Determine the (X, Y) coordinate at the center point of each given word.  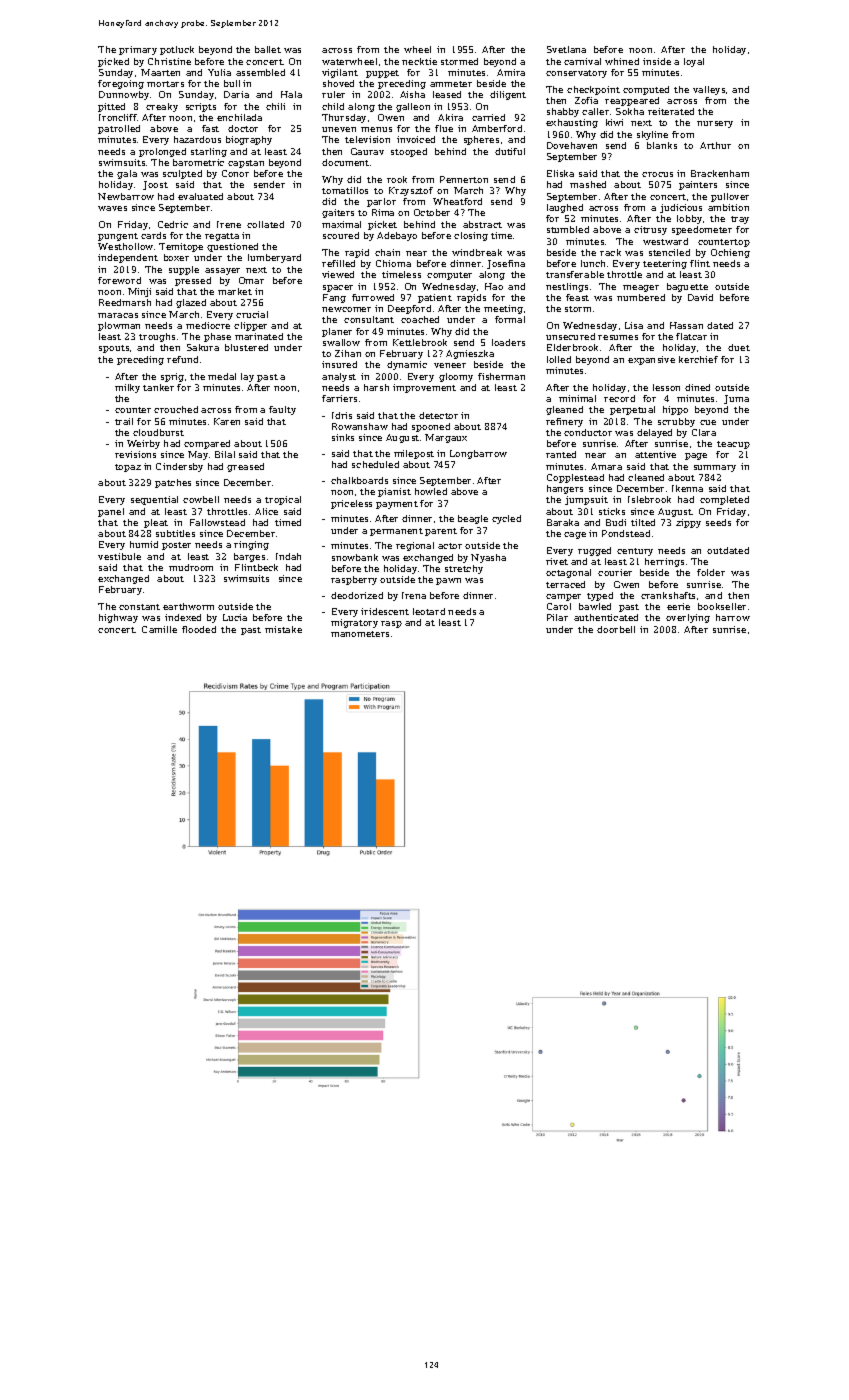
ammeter (451, 84)
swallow (341, 342)
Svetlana (566, 49)
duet (739, 347)
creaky (162, 107)
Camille (159, 629)
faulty (282, 410)
